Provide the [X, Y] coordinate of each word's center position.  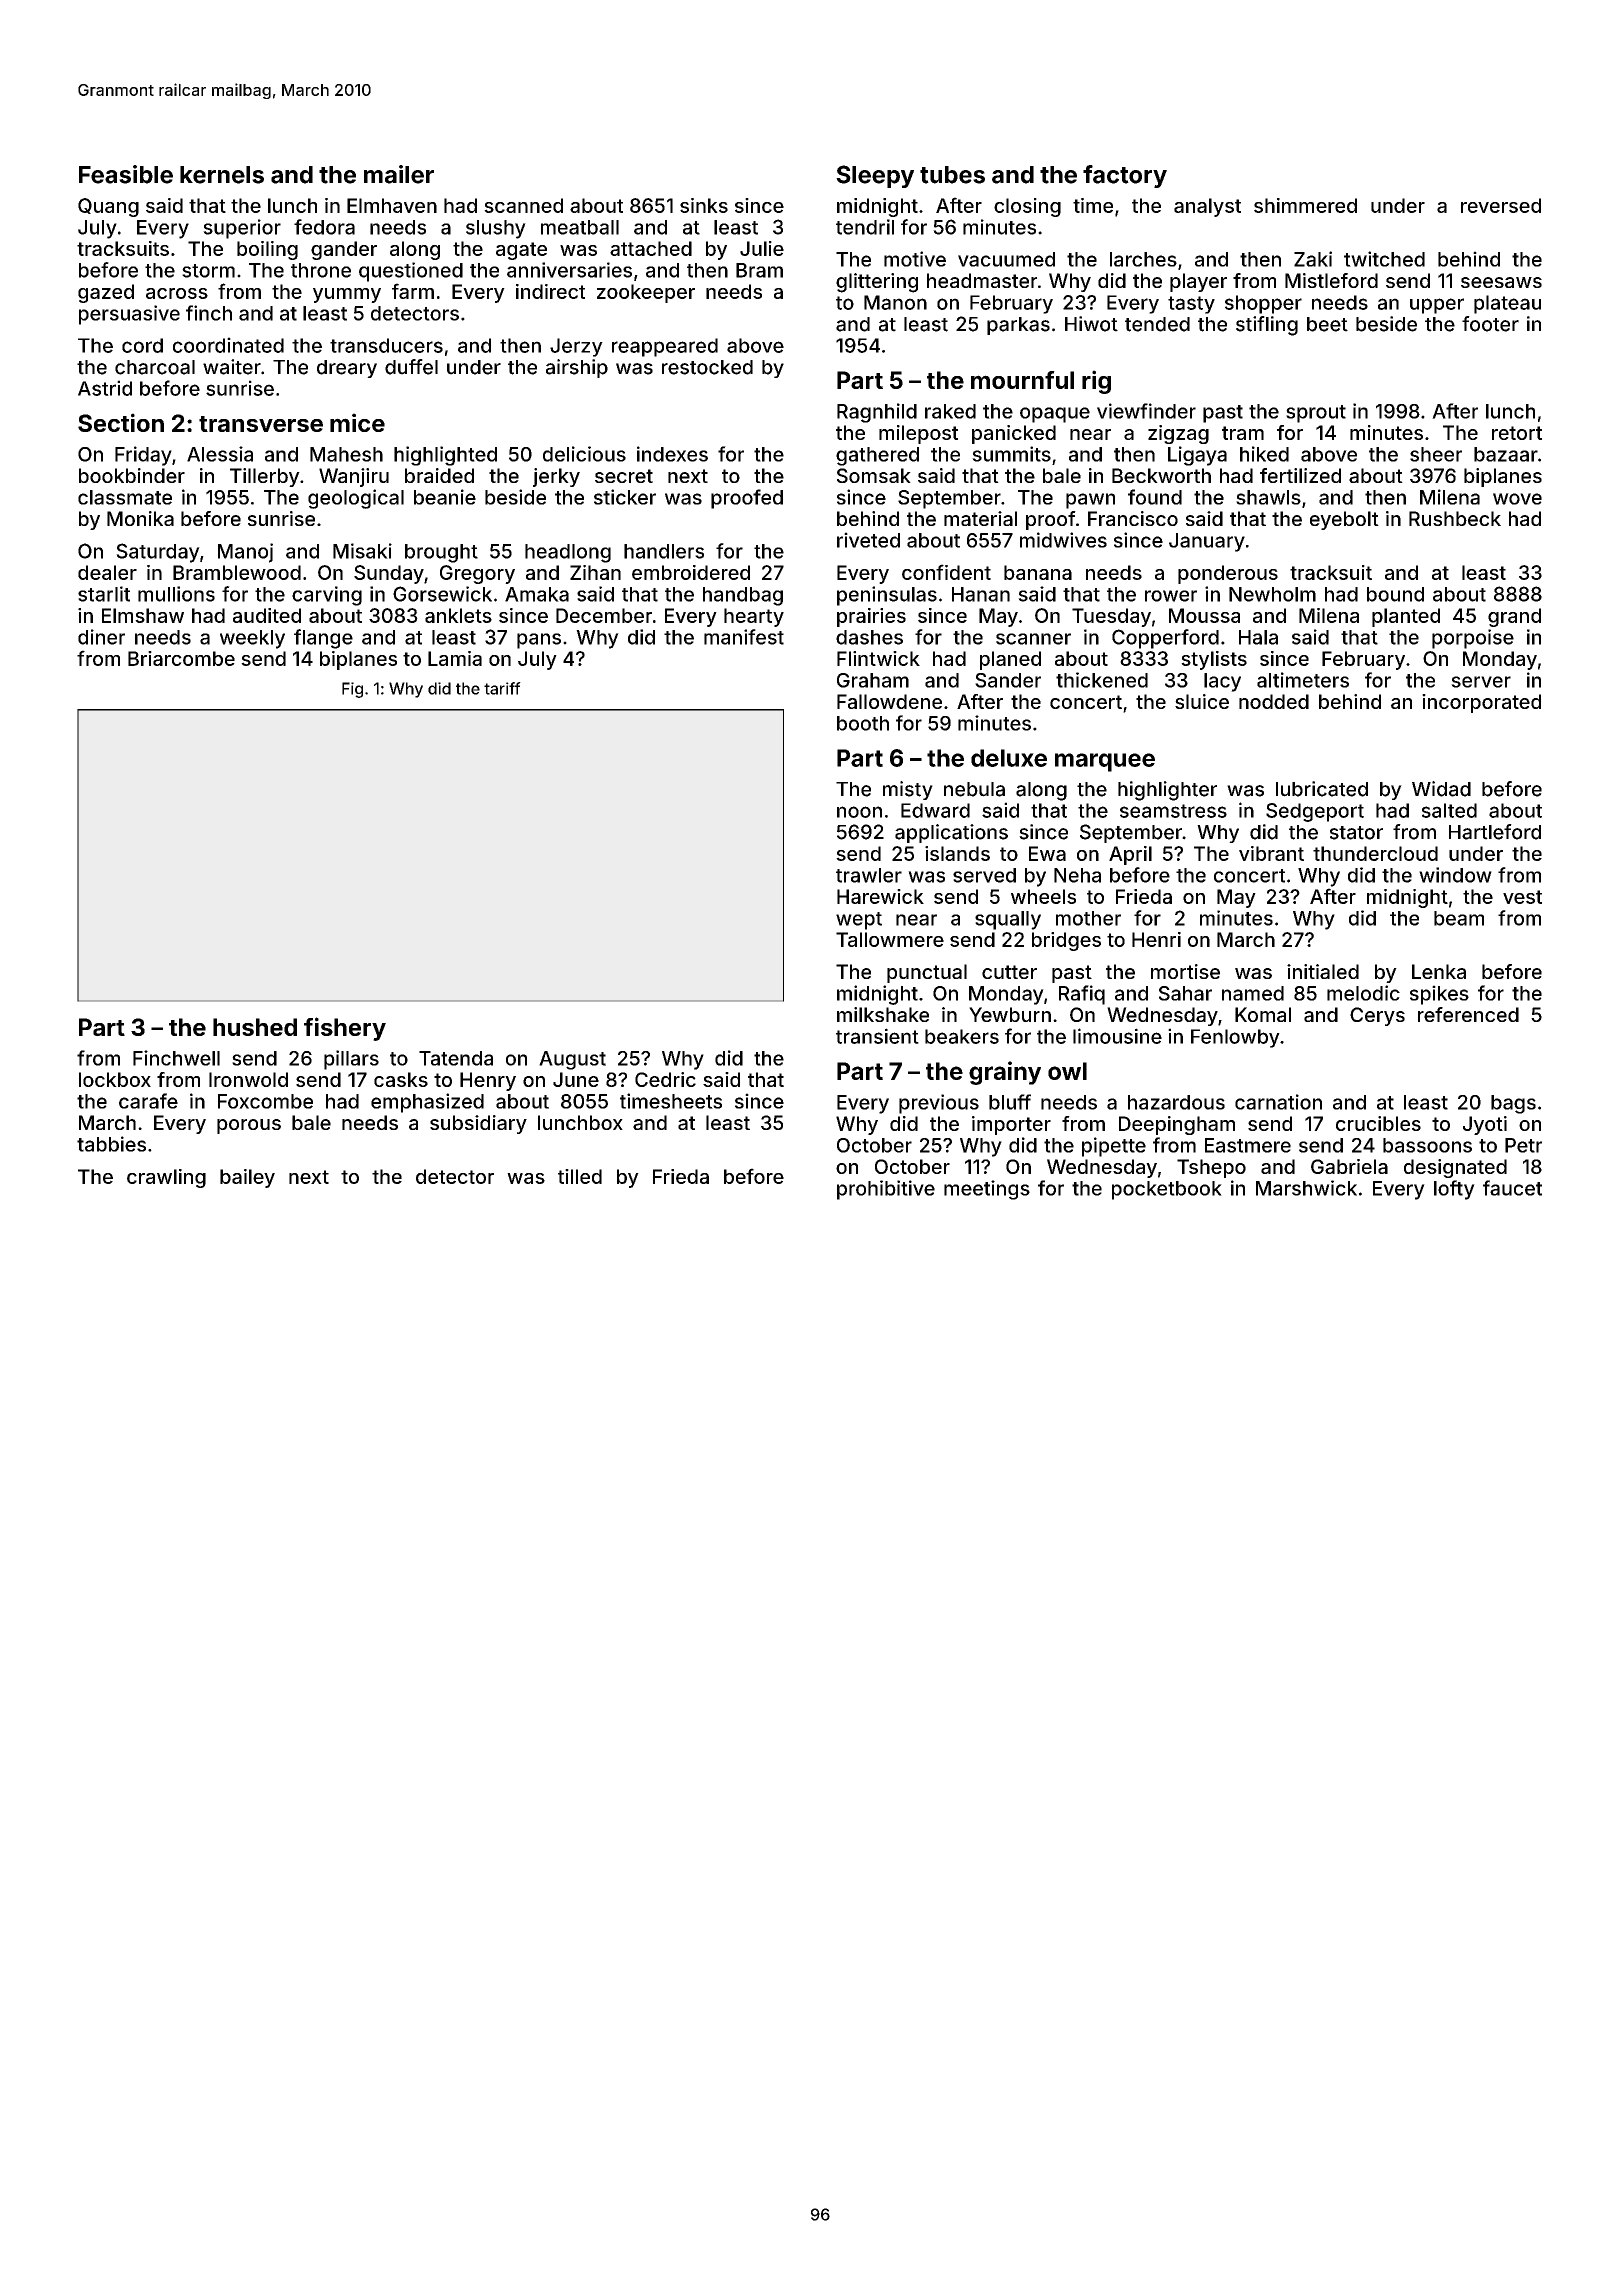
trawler [869, 875]
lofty [1454, 1190]
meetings [987, 1190]
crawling [166, 1178]
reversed [1501, 205]
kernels [222, 175]
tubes [952, 175]
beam [1459, 918]
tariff [502, 688]
